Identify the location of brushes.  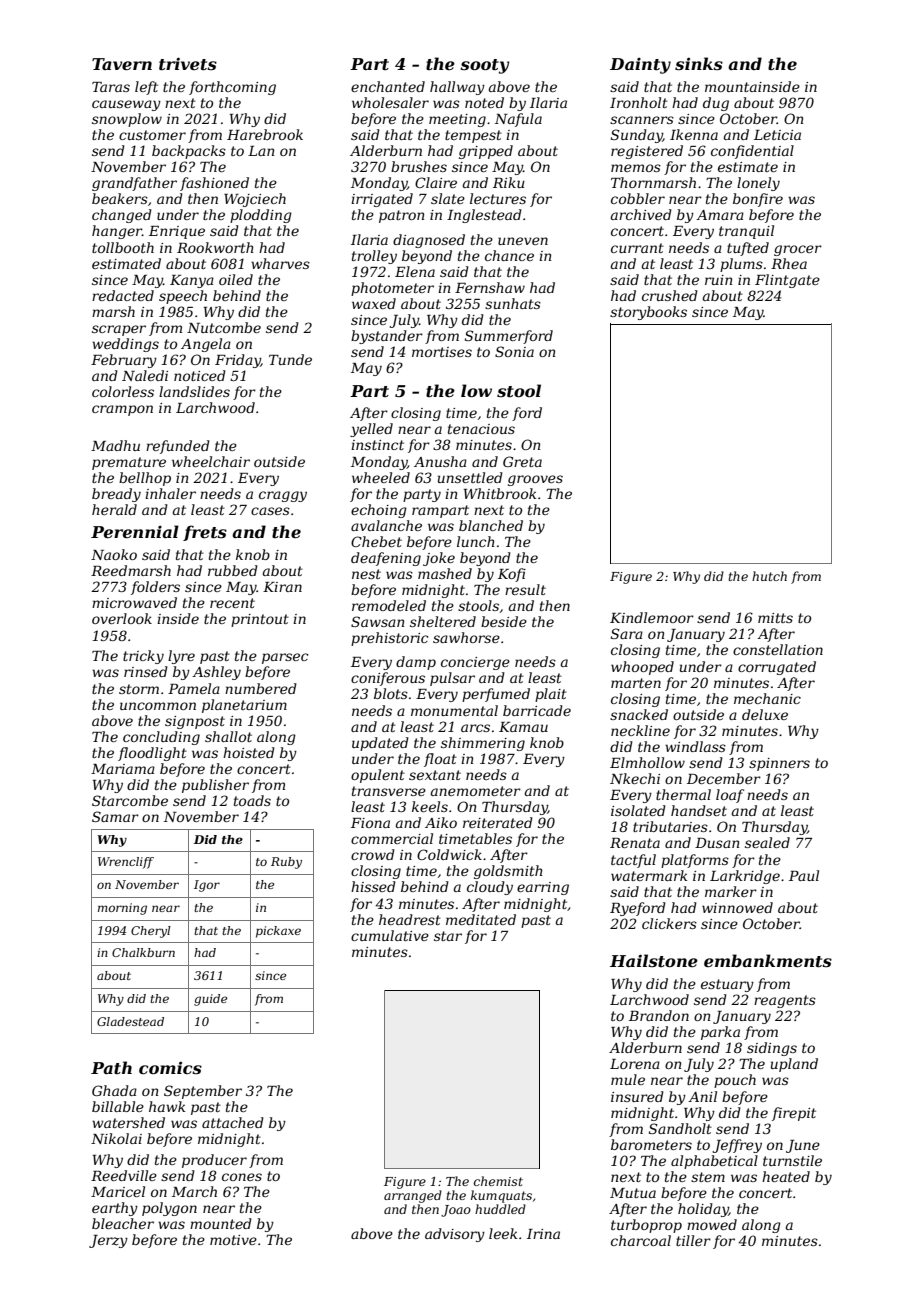
(419, 166).
